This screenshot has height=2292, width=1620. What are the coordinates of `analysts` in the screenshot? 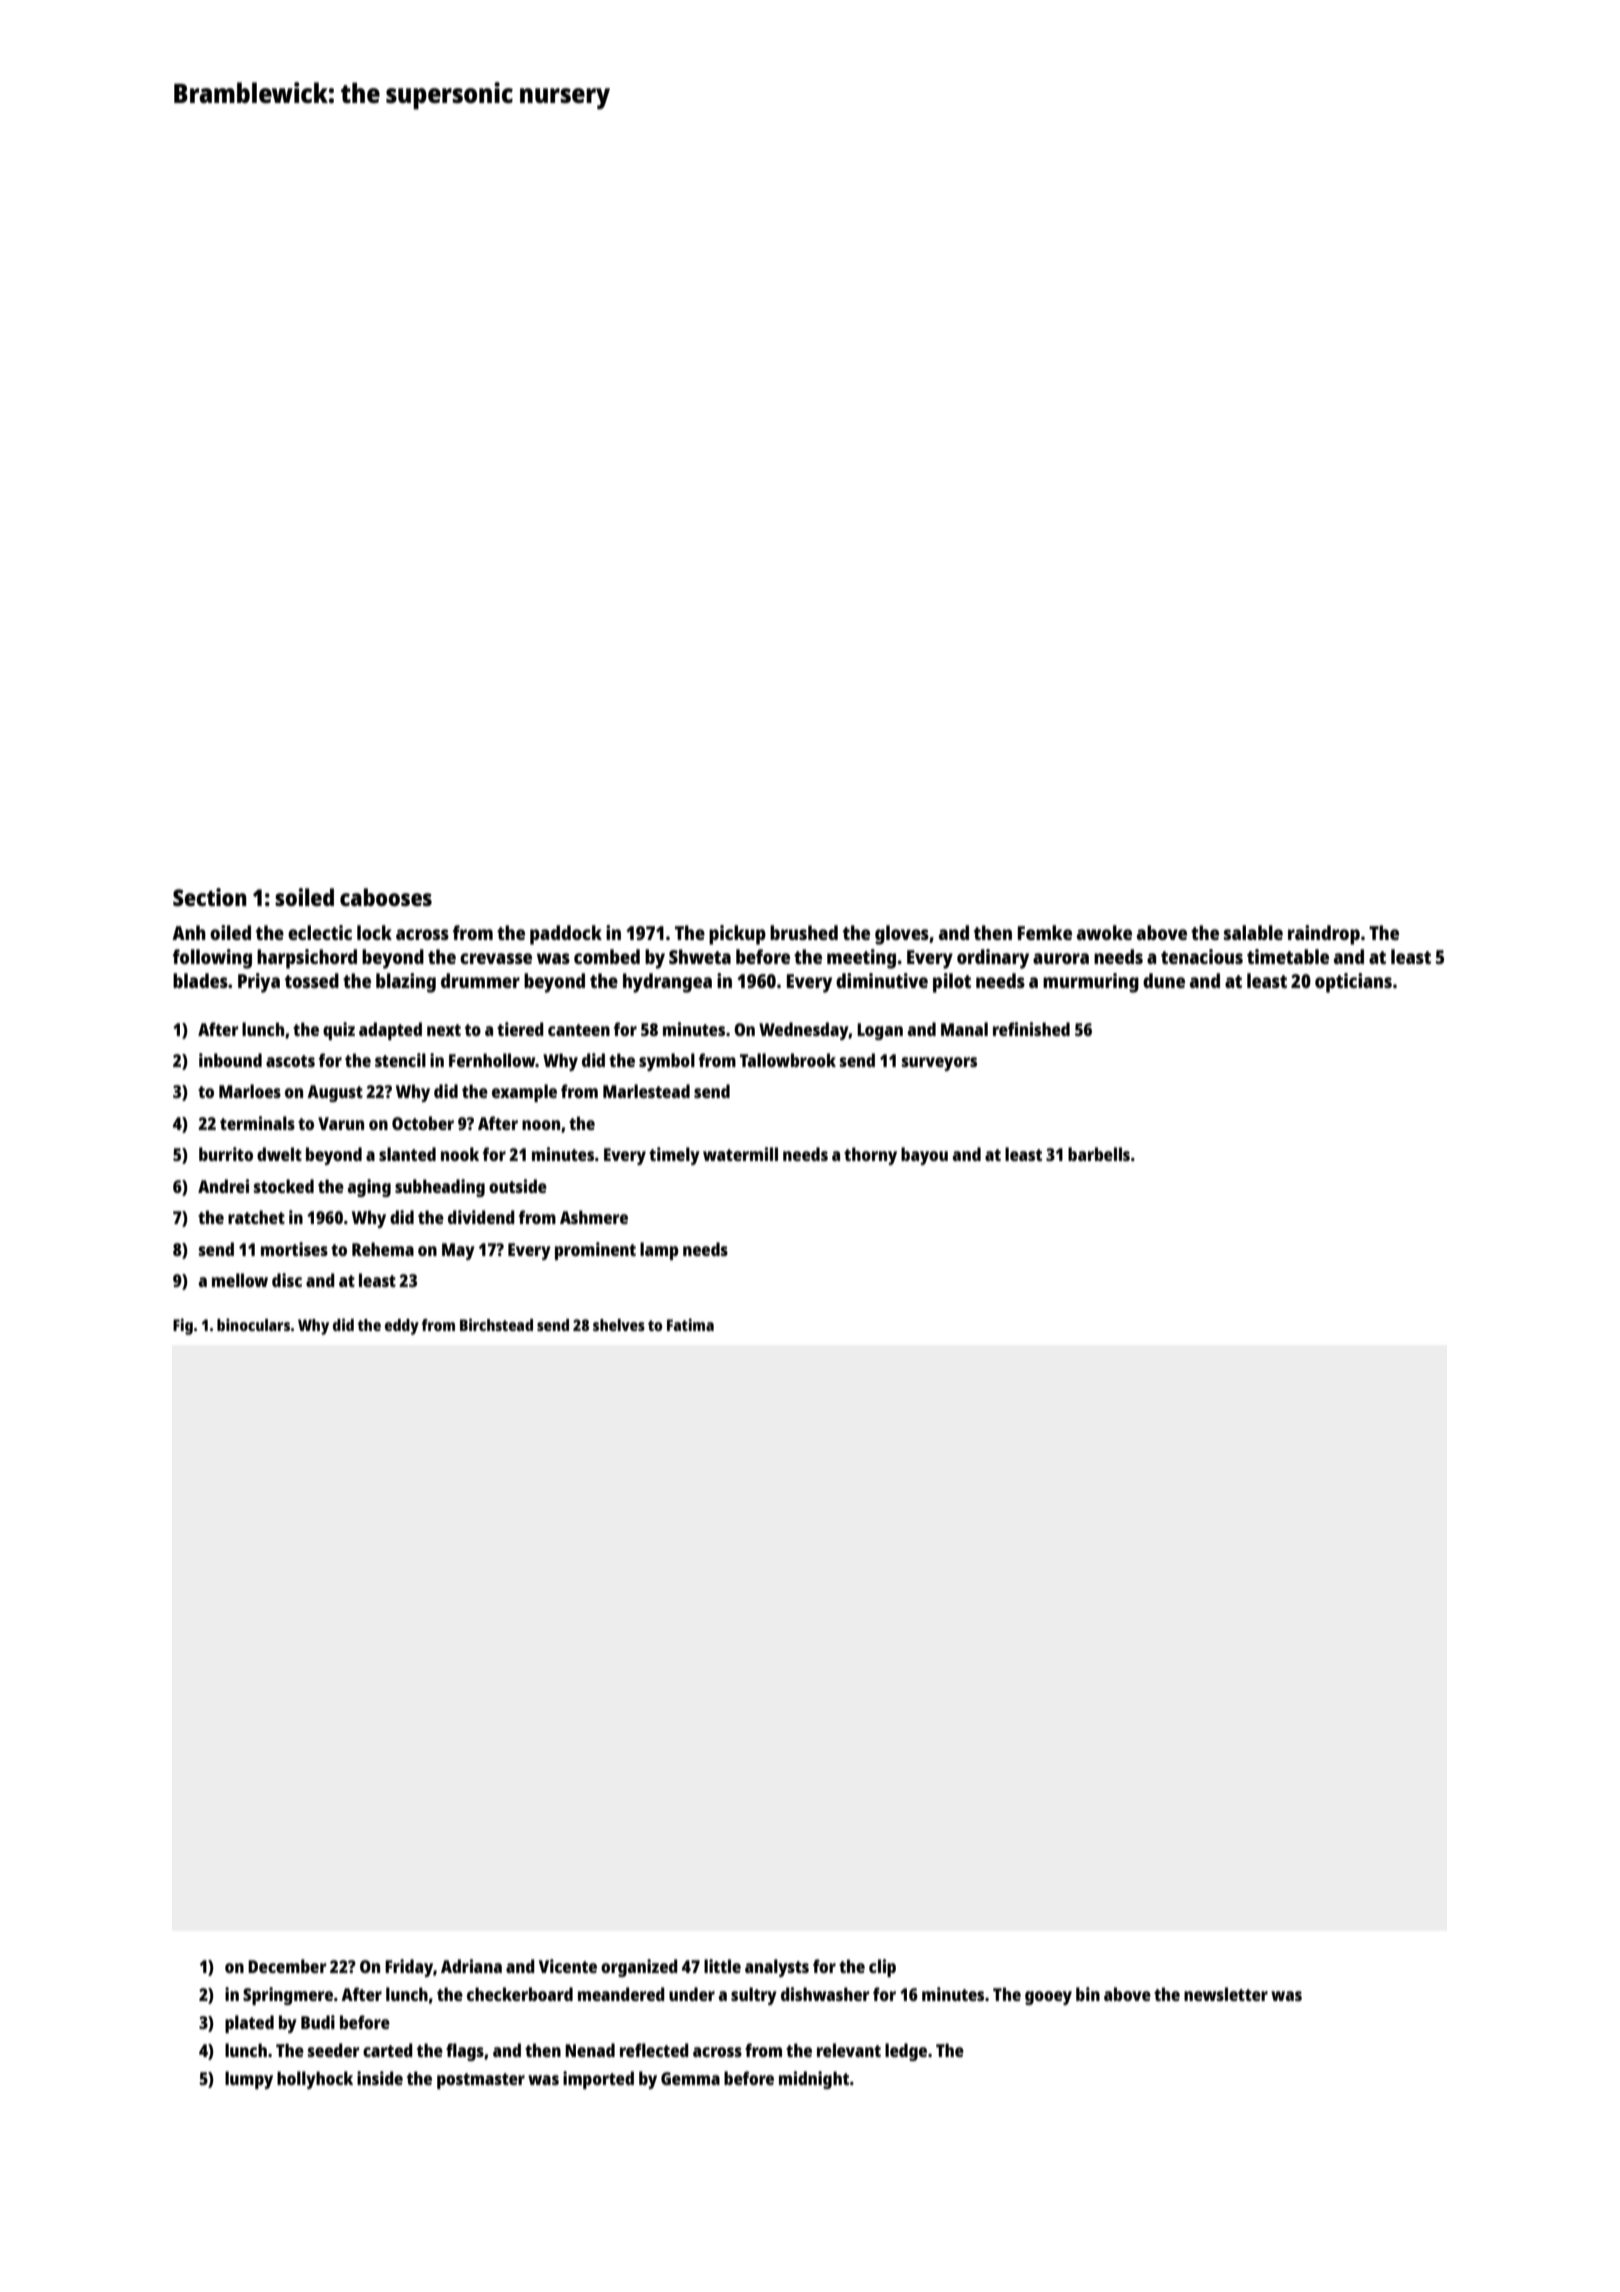 It's located at (777, 1968).
